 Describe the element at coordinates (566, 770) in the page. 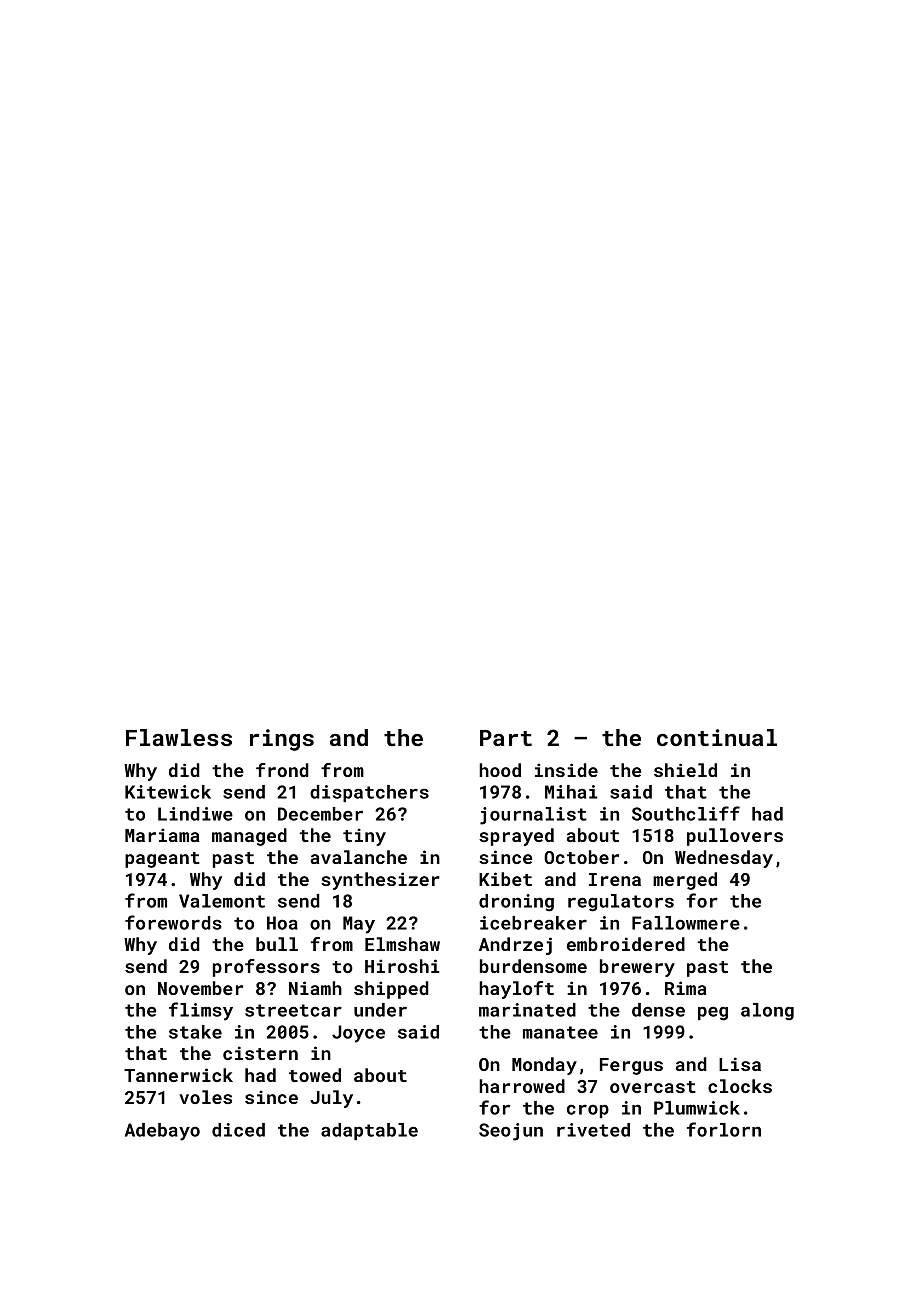

I see `inside` at that location.
